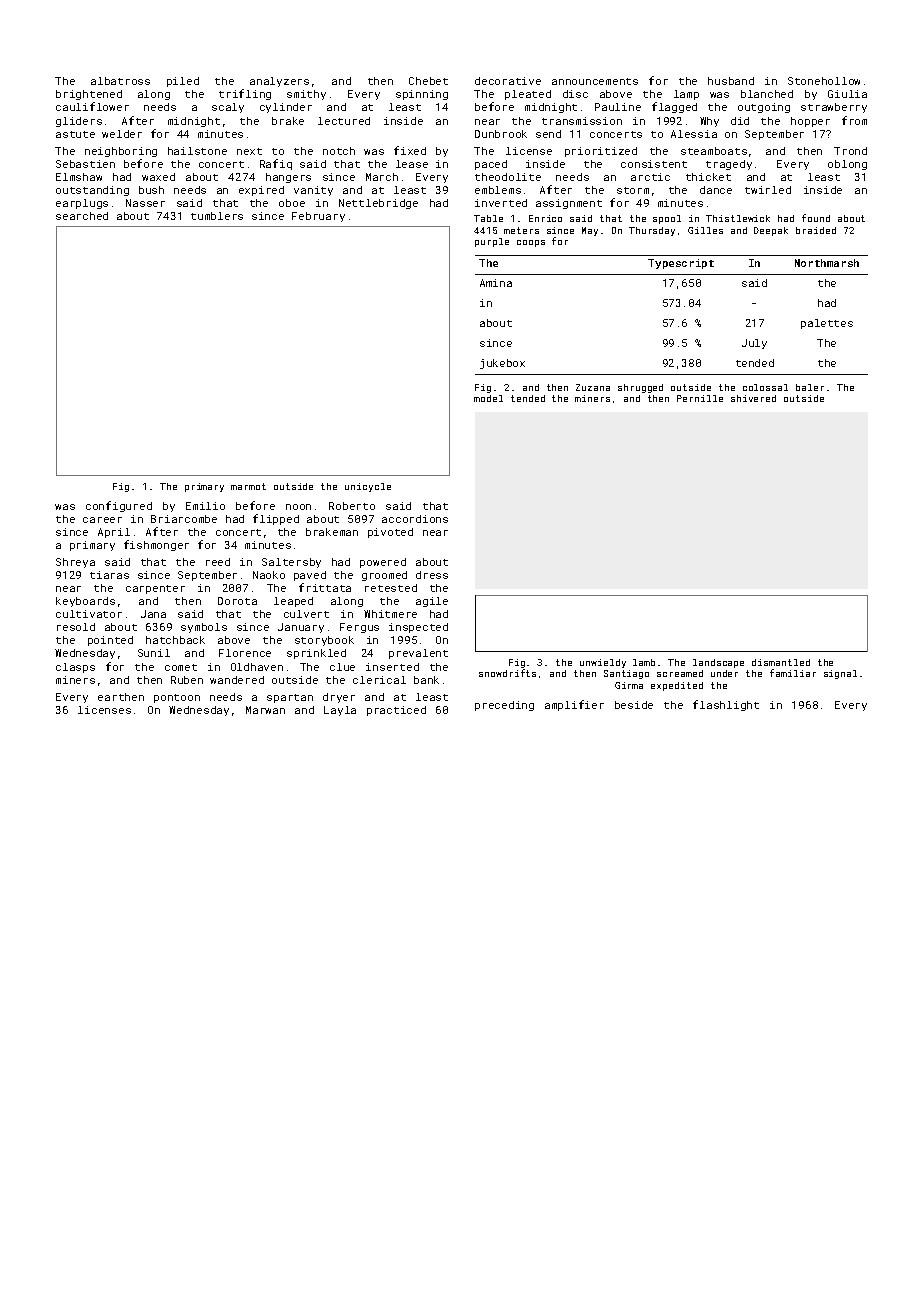 This page has height=1308, width=924. Describe the element at coordinates (368, 487) in the page. I see `unicycle` at that location.
